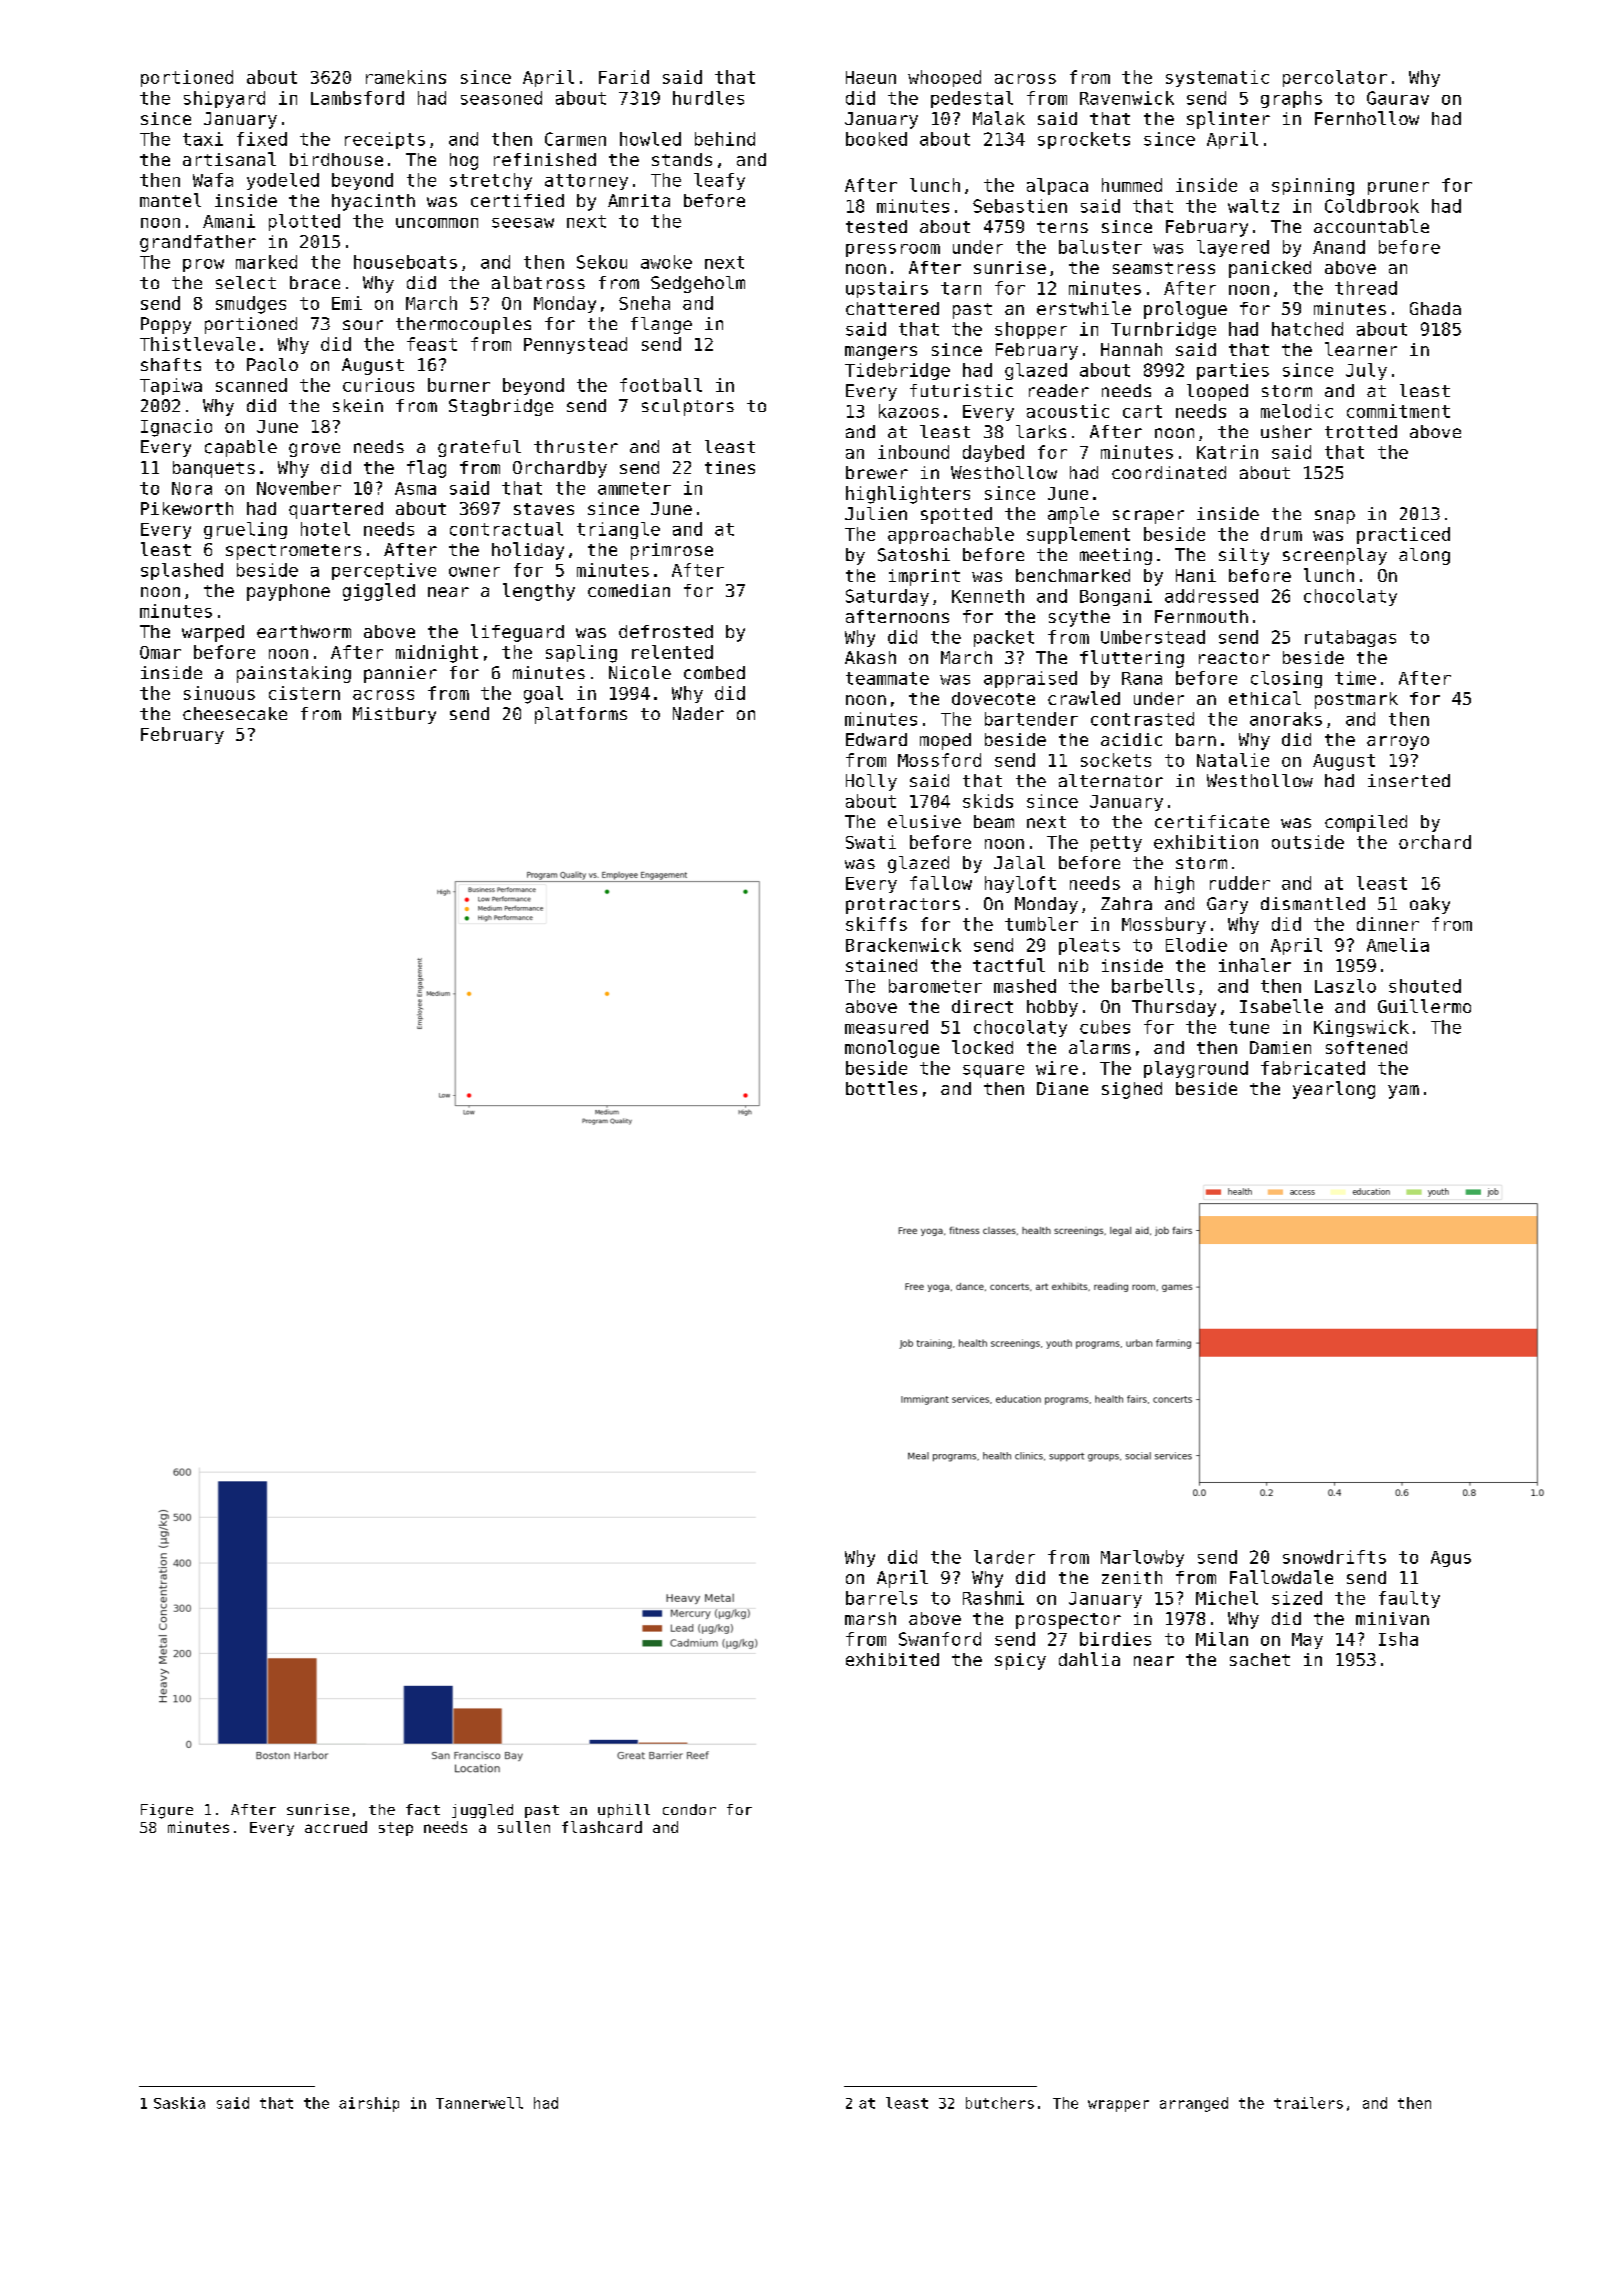 Image resolution: width=1620 pixels, height=2292 pixels. Describe the element at coordinates (1451, 1559) in the screenshot. I see `Agus` at that location.
